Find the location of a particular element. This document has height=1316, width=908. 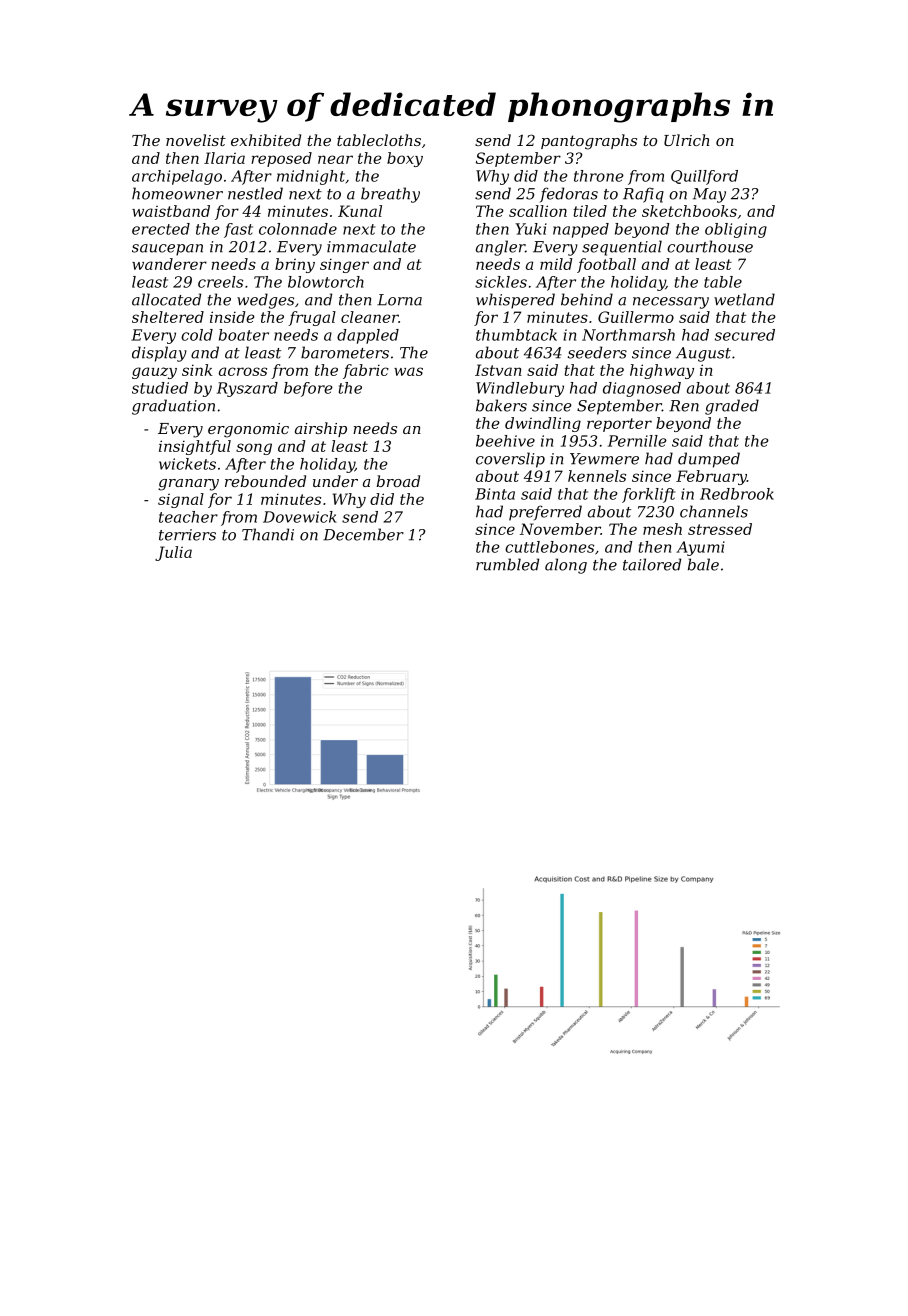

Julia is located at coordinates (173, 553).
